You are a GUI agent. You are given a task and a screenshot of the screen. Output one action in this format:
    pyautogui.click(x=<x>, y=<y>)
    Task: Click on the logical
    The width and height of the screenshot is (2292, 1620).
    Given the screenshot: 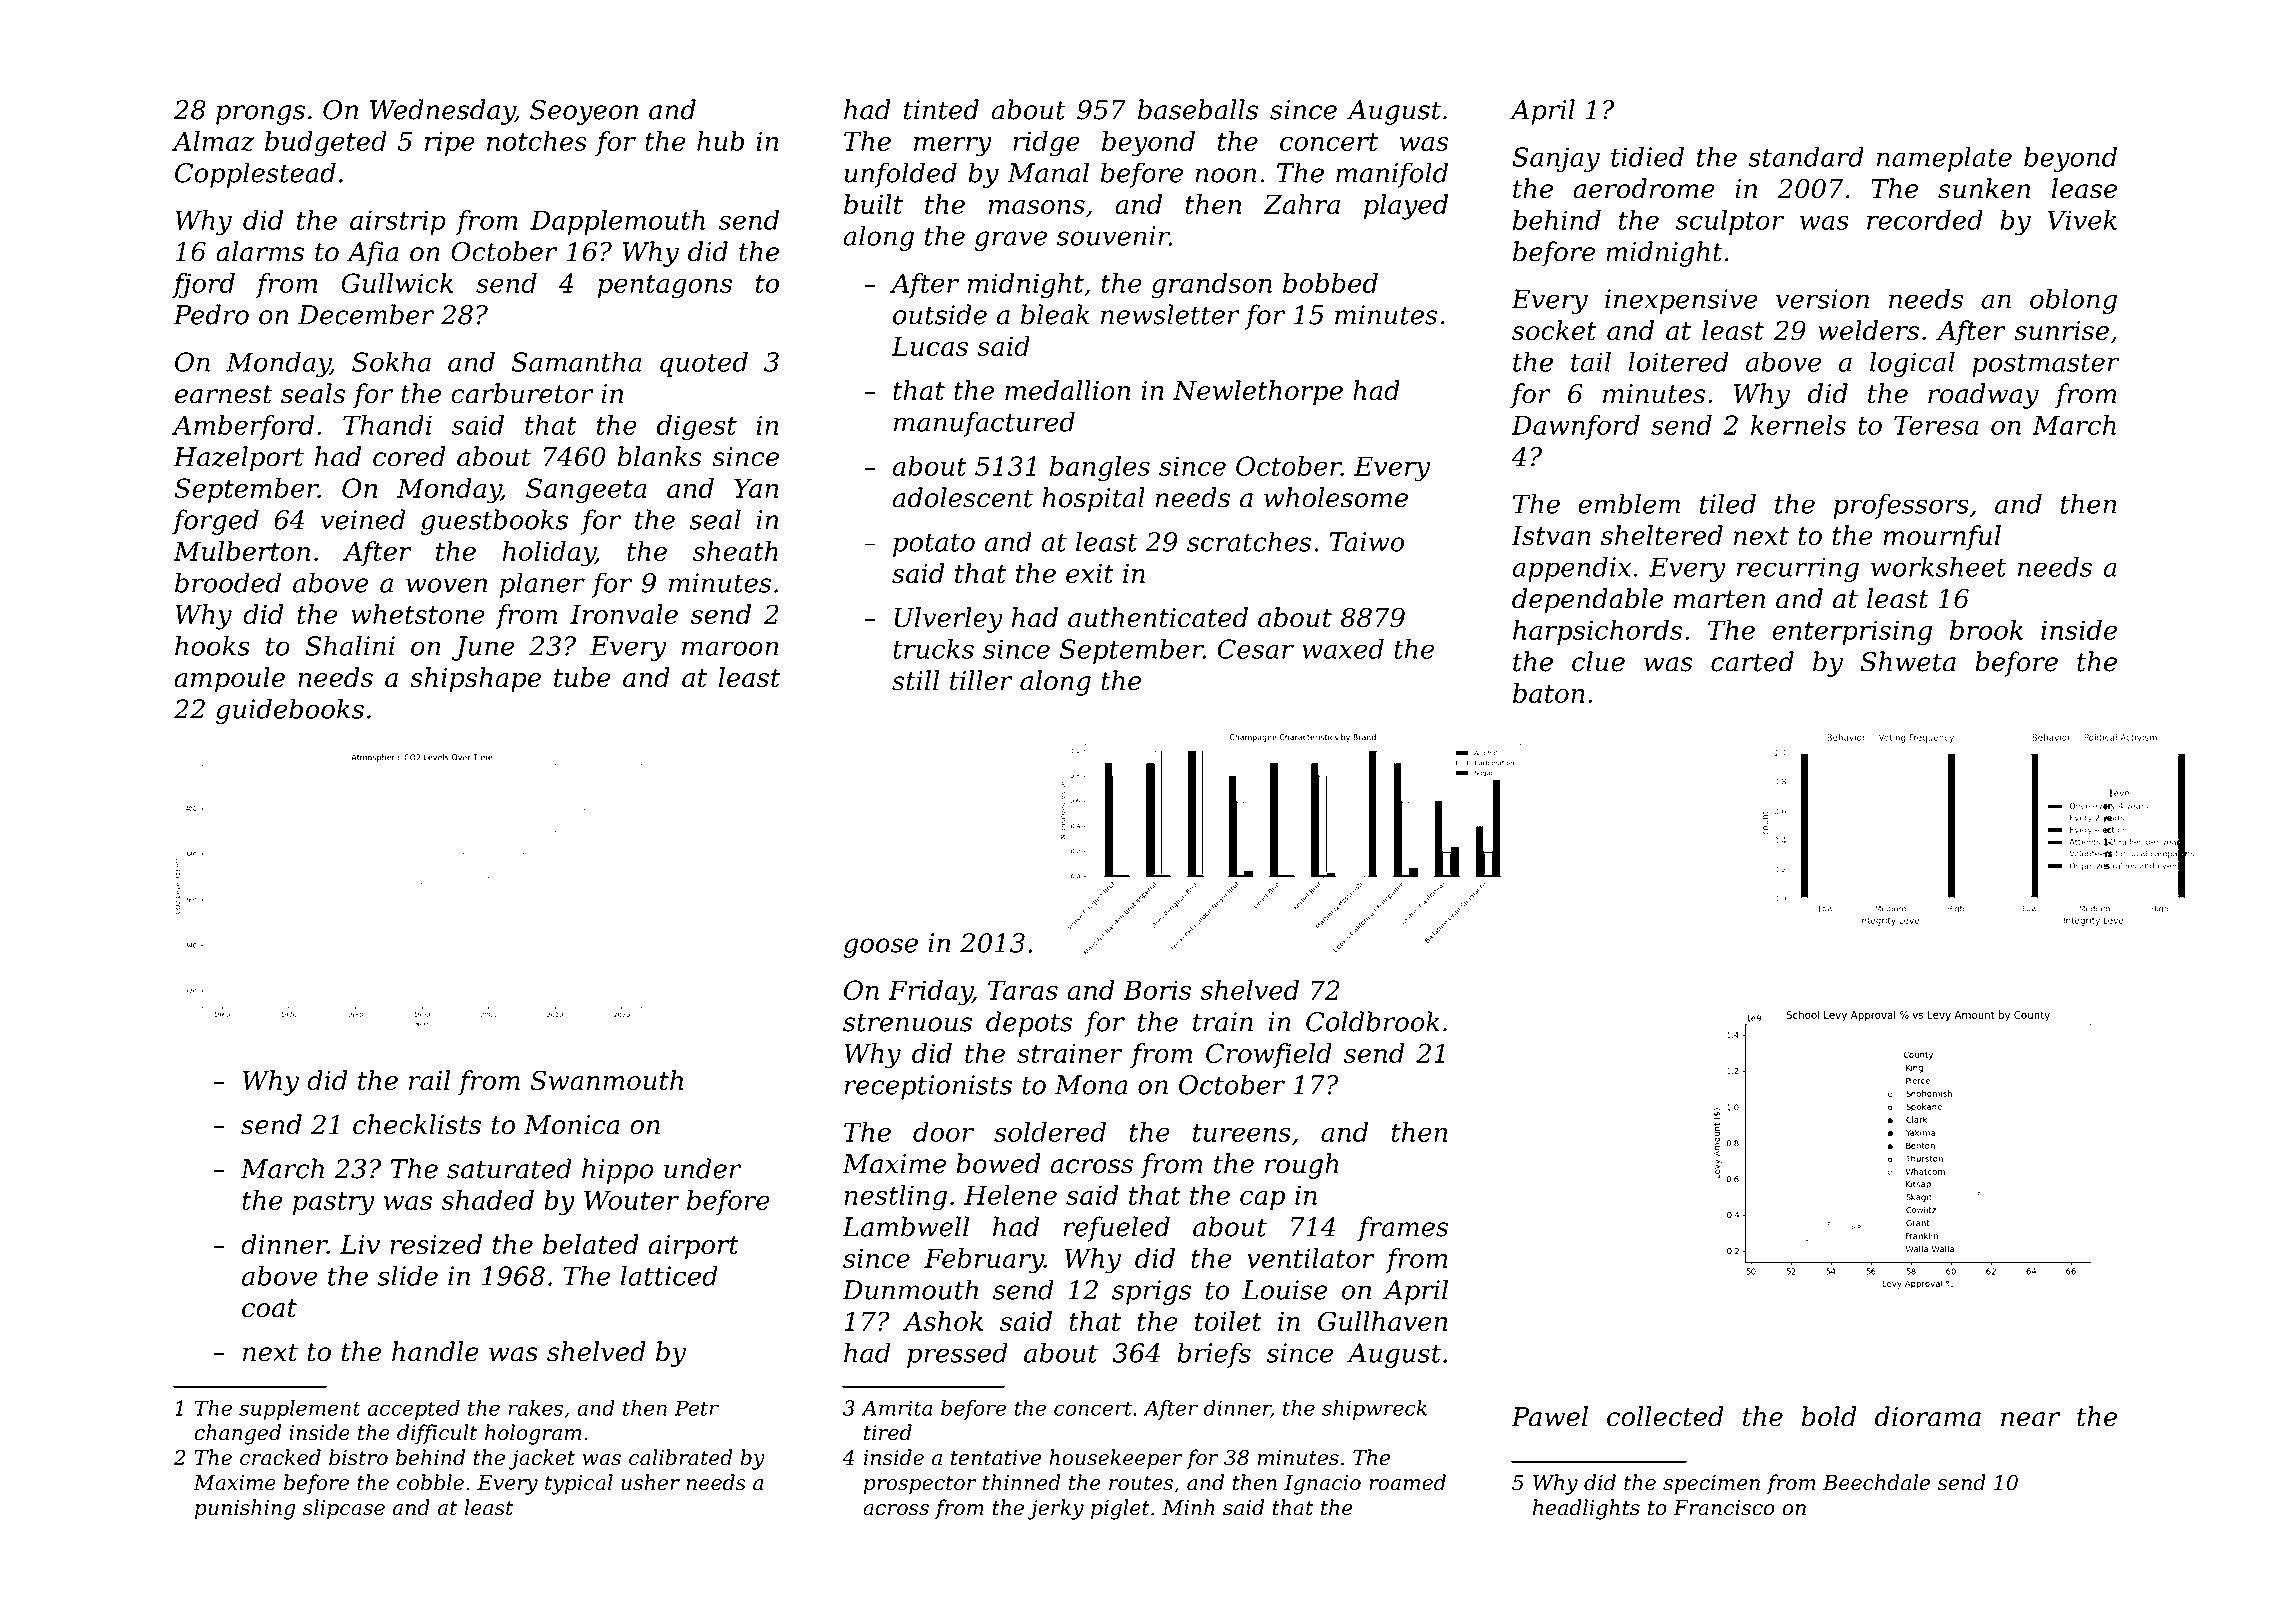 What is the action you would take?
    pyautogui.click(x=1912, y=364)
